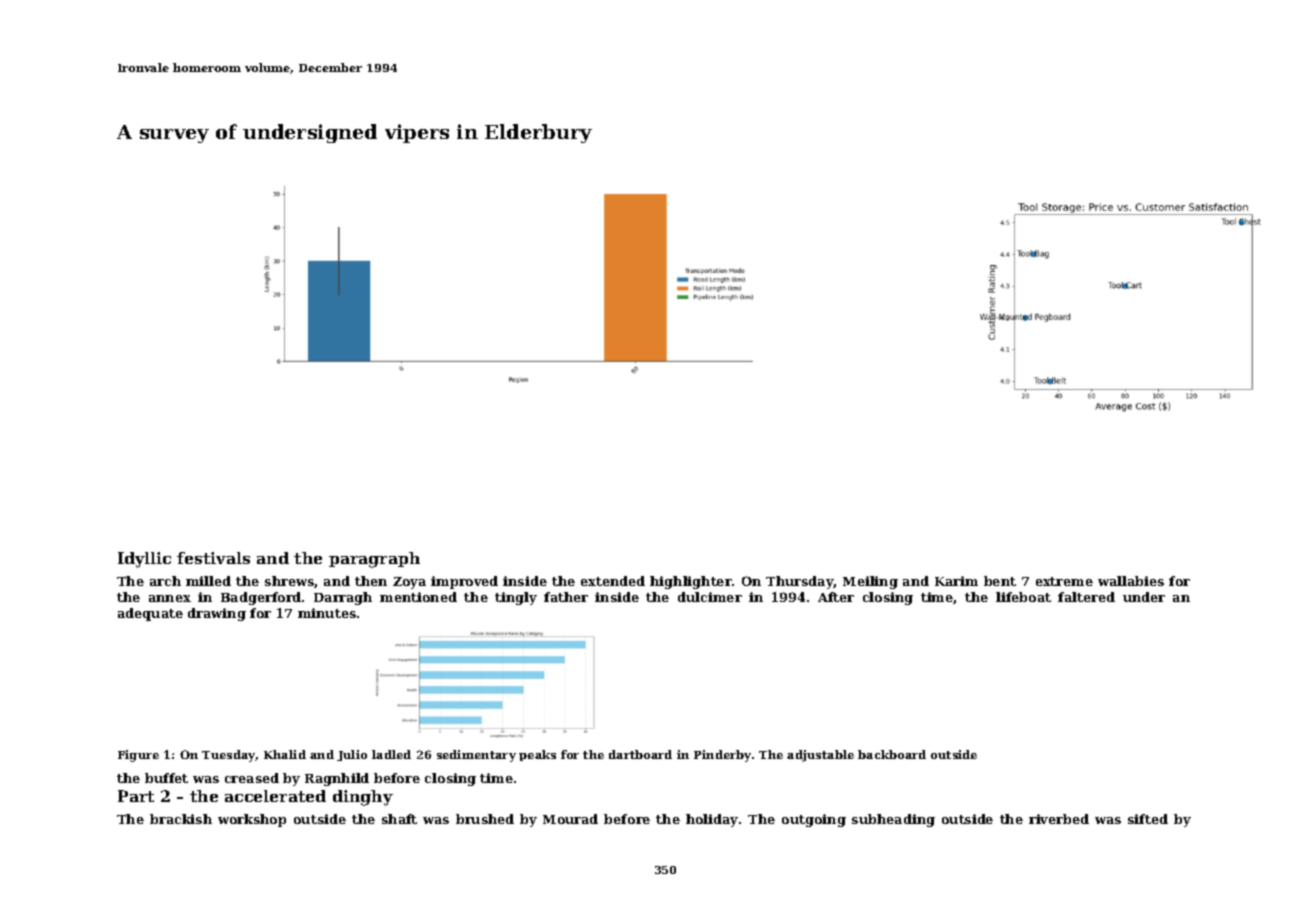  Describe the element at coordinates (1086, 597) in the image. I see `faltered` at that location.
